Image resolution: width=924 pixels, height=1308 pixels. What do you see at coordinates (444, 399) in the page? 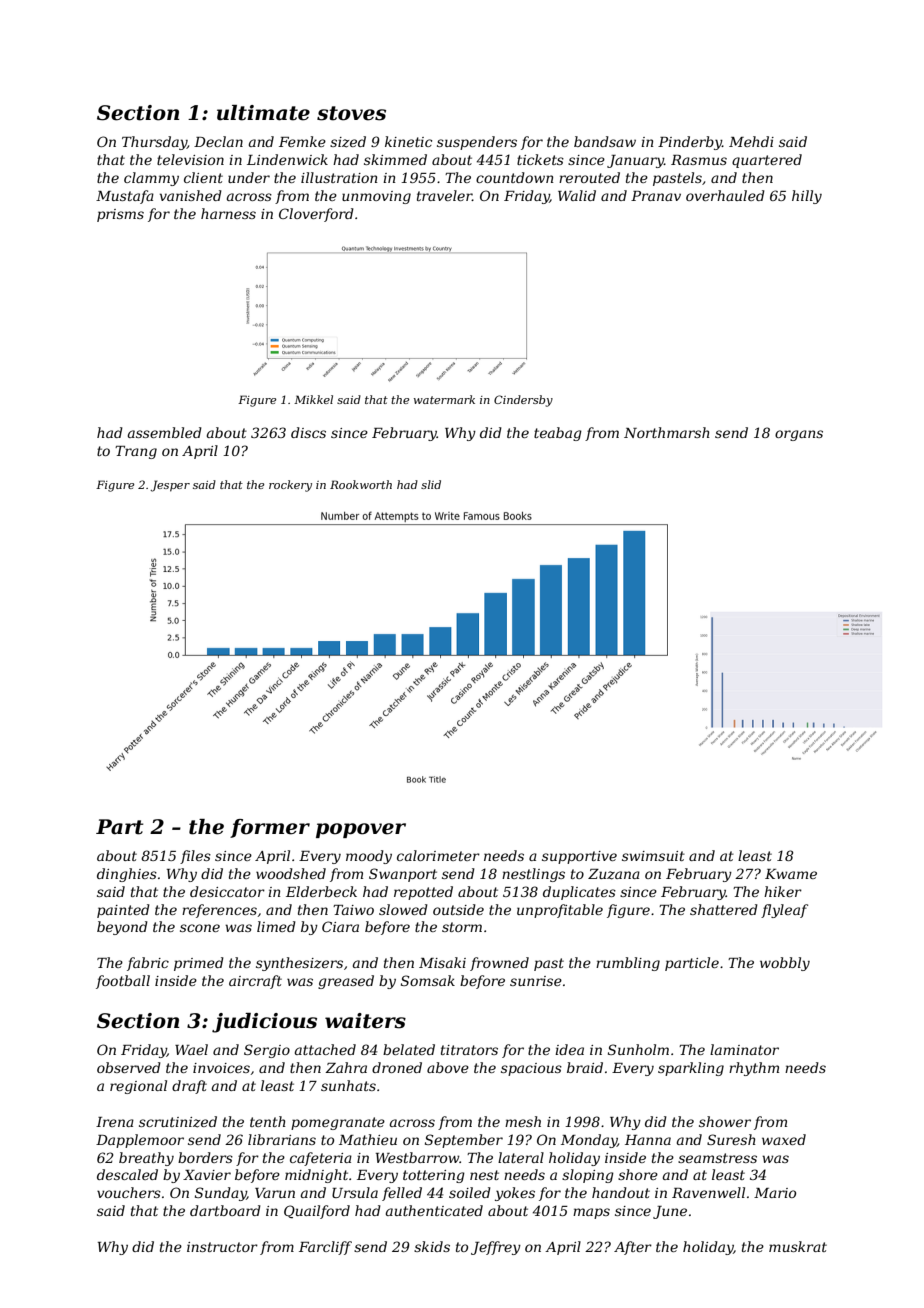
I see `watermark` at bounding box center [444, 399].
